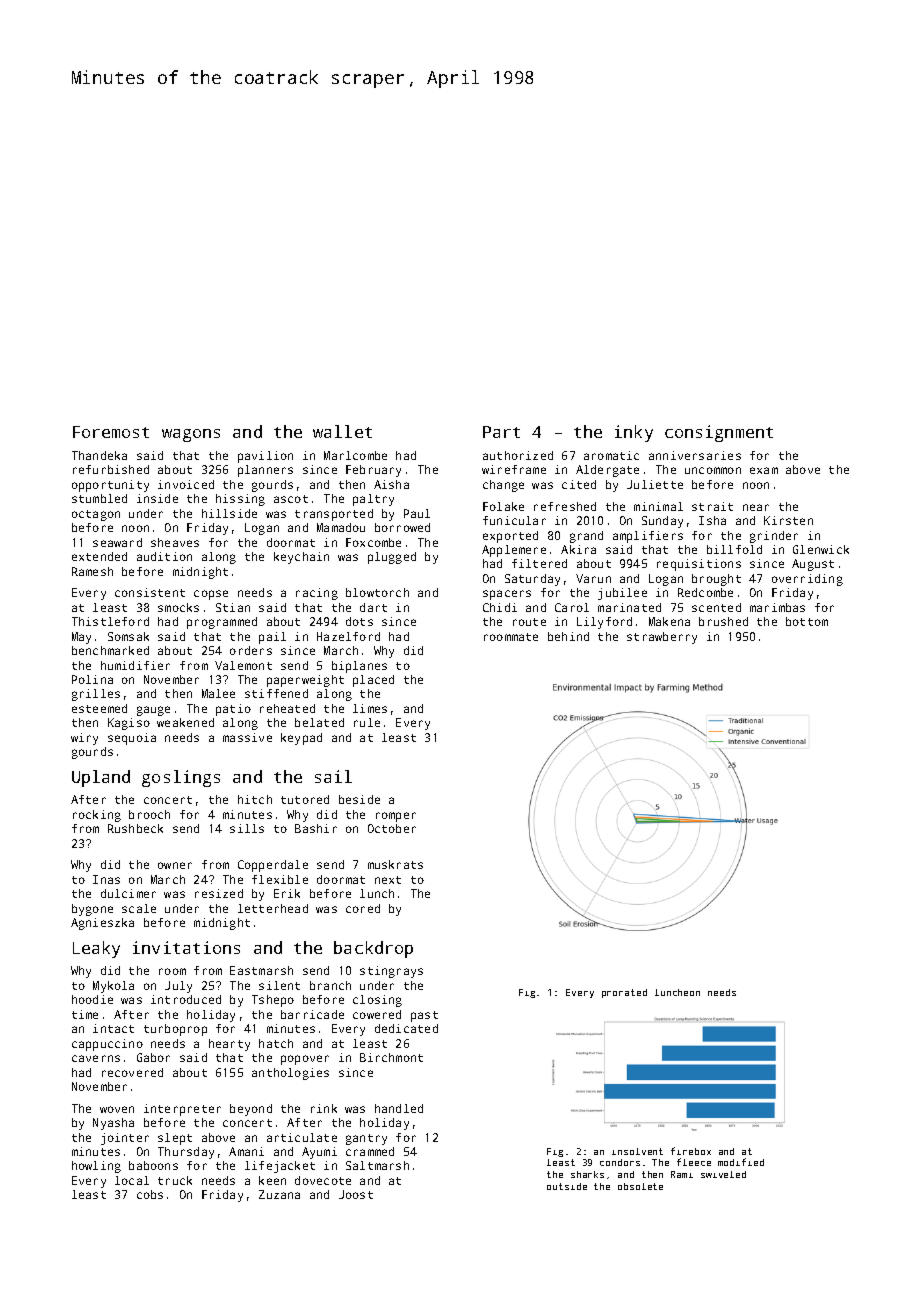 The height and width of the screenshot is (1308, 924). Describe the element at coordinates (719, 433) in the screenshot. I see `consignment` at that location.
